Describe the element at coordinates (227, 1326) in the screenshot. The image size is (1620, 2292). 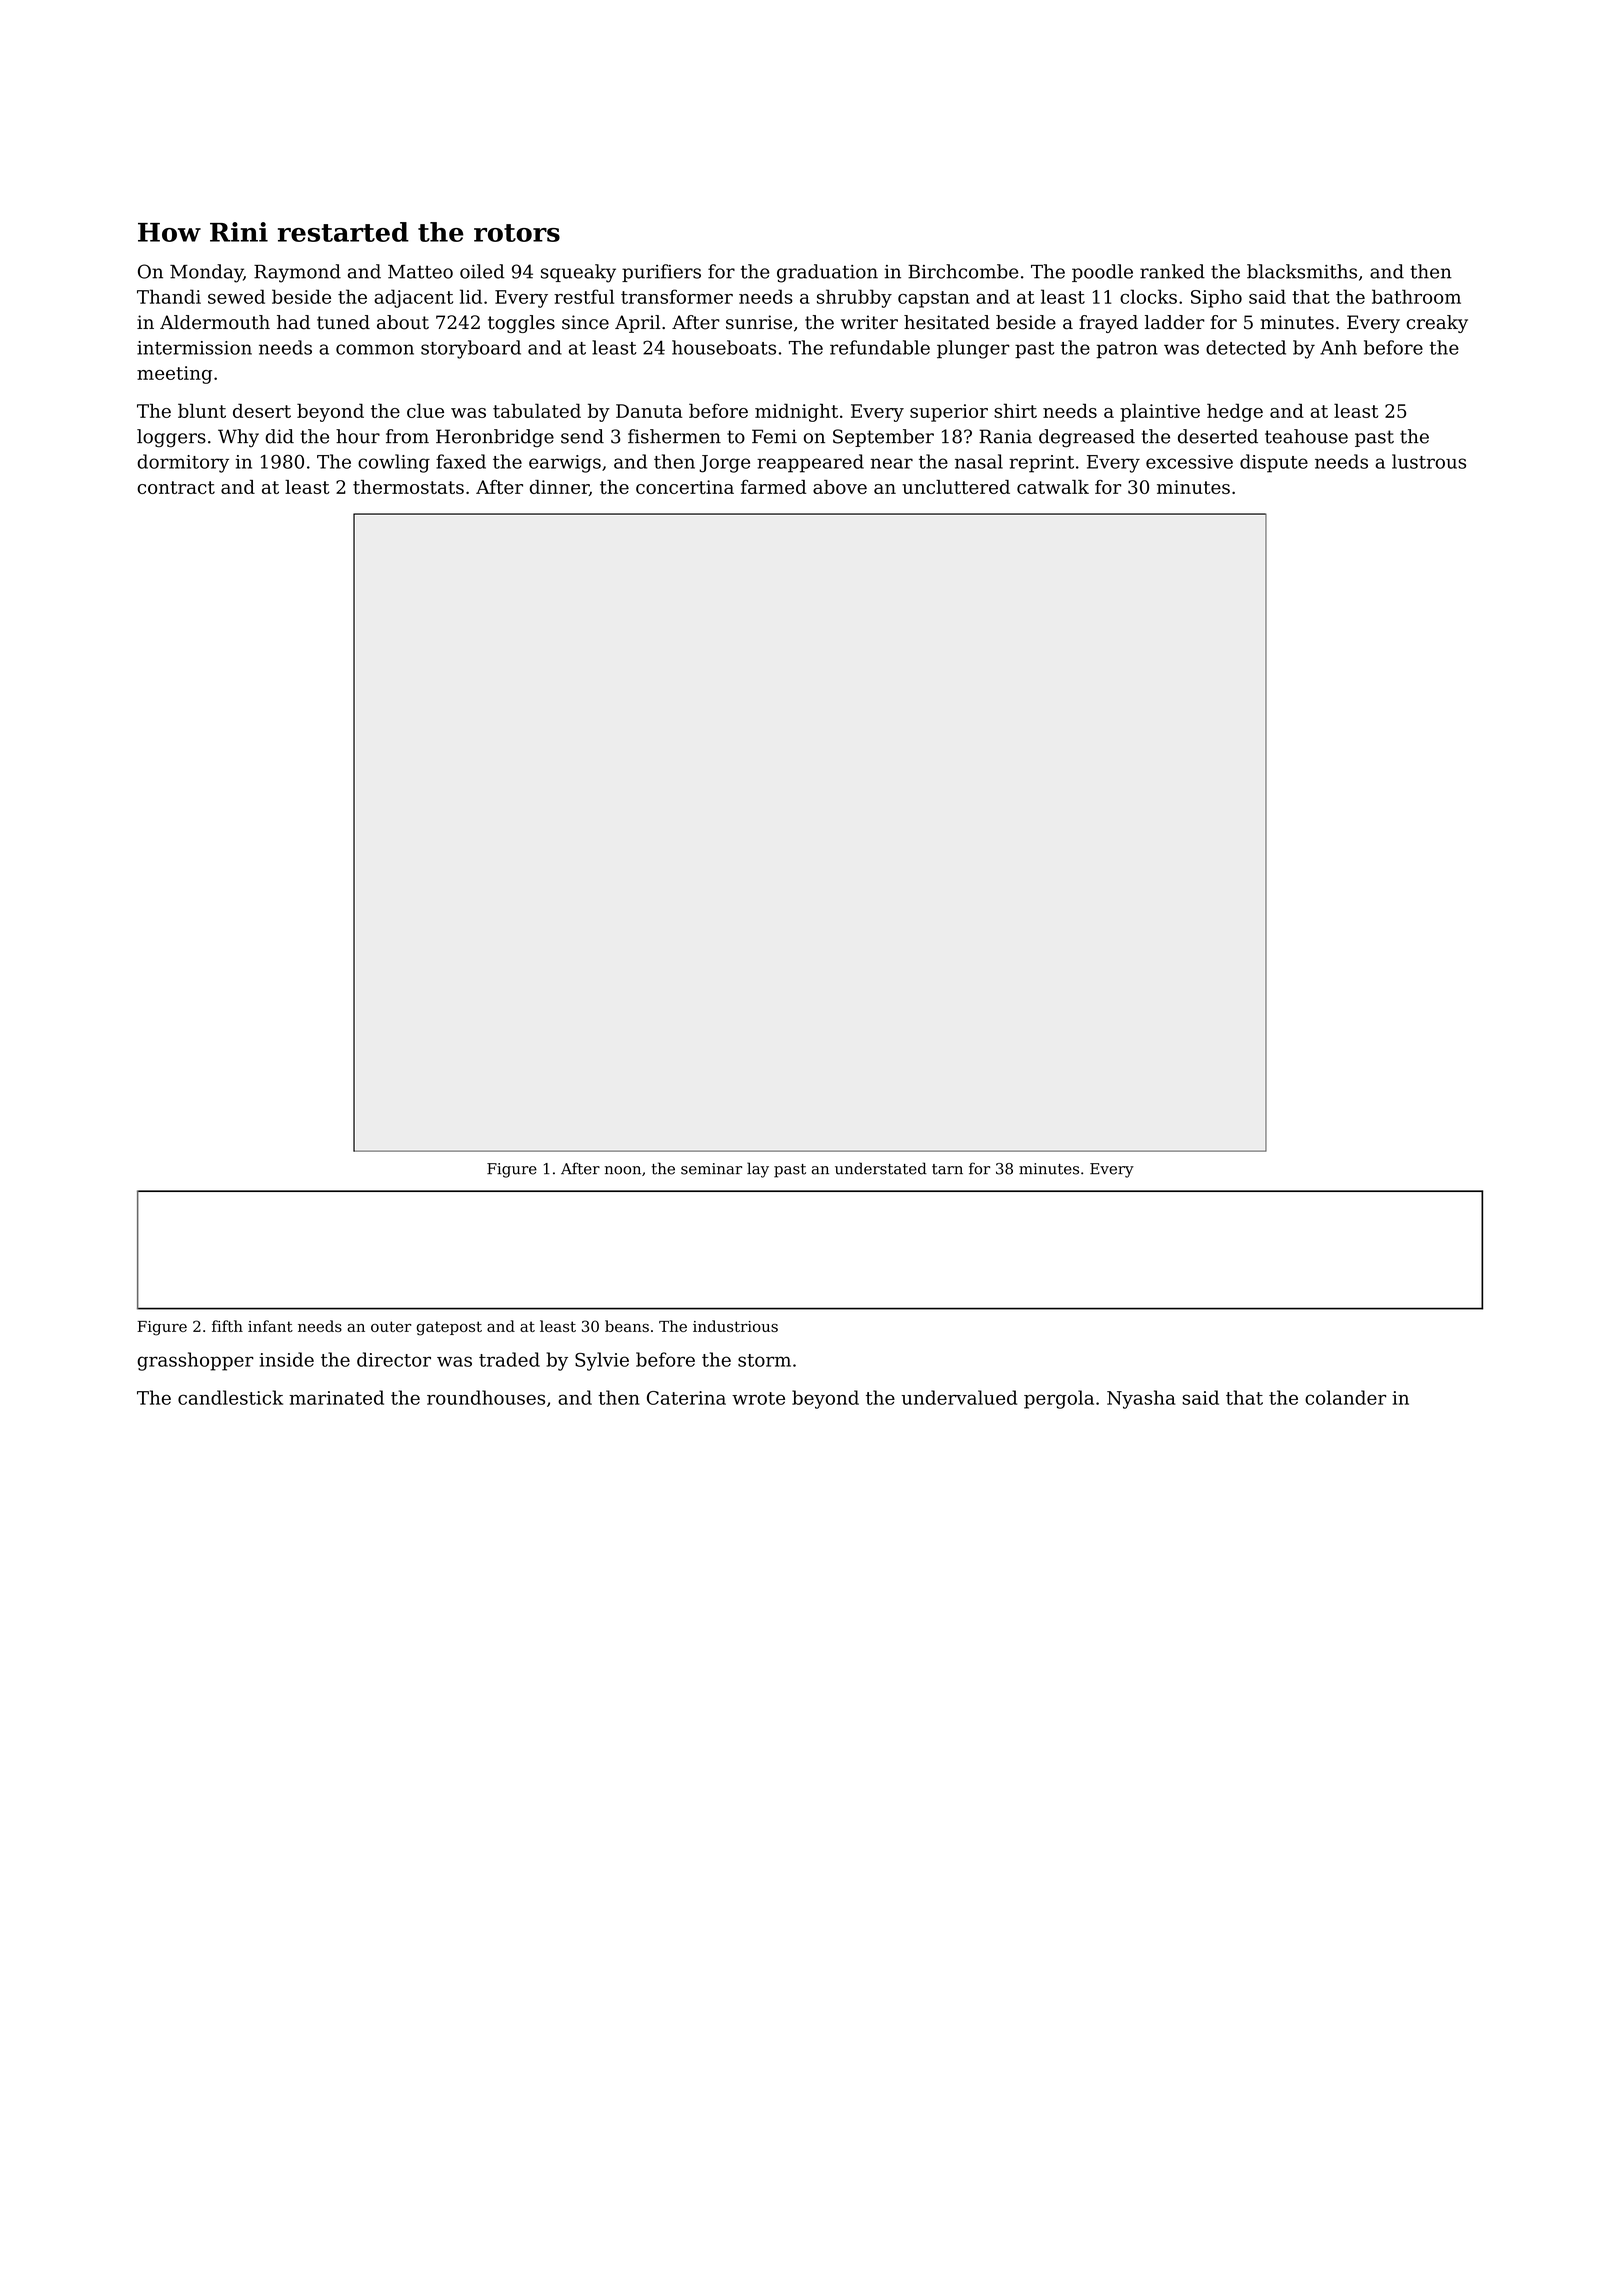
I see `fifth` at that location.
